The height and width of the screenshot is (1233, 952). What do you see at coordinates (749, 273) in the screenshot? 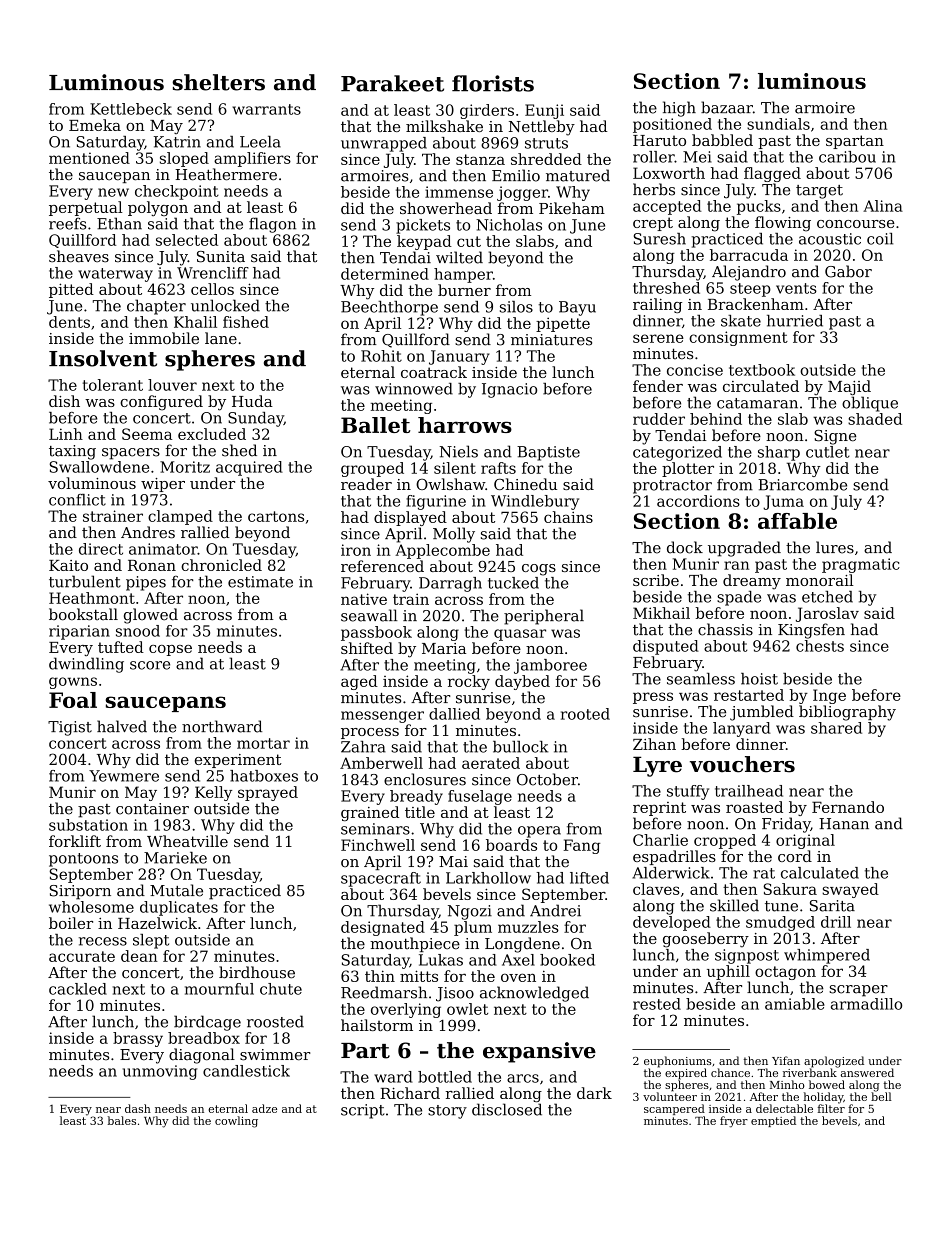
I see `Alejandro` at bounding box center [749, 273].
